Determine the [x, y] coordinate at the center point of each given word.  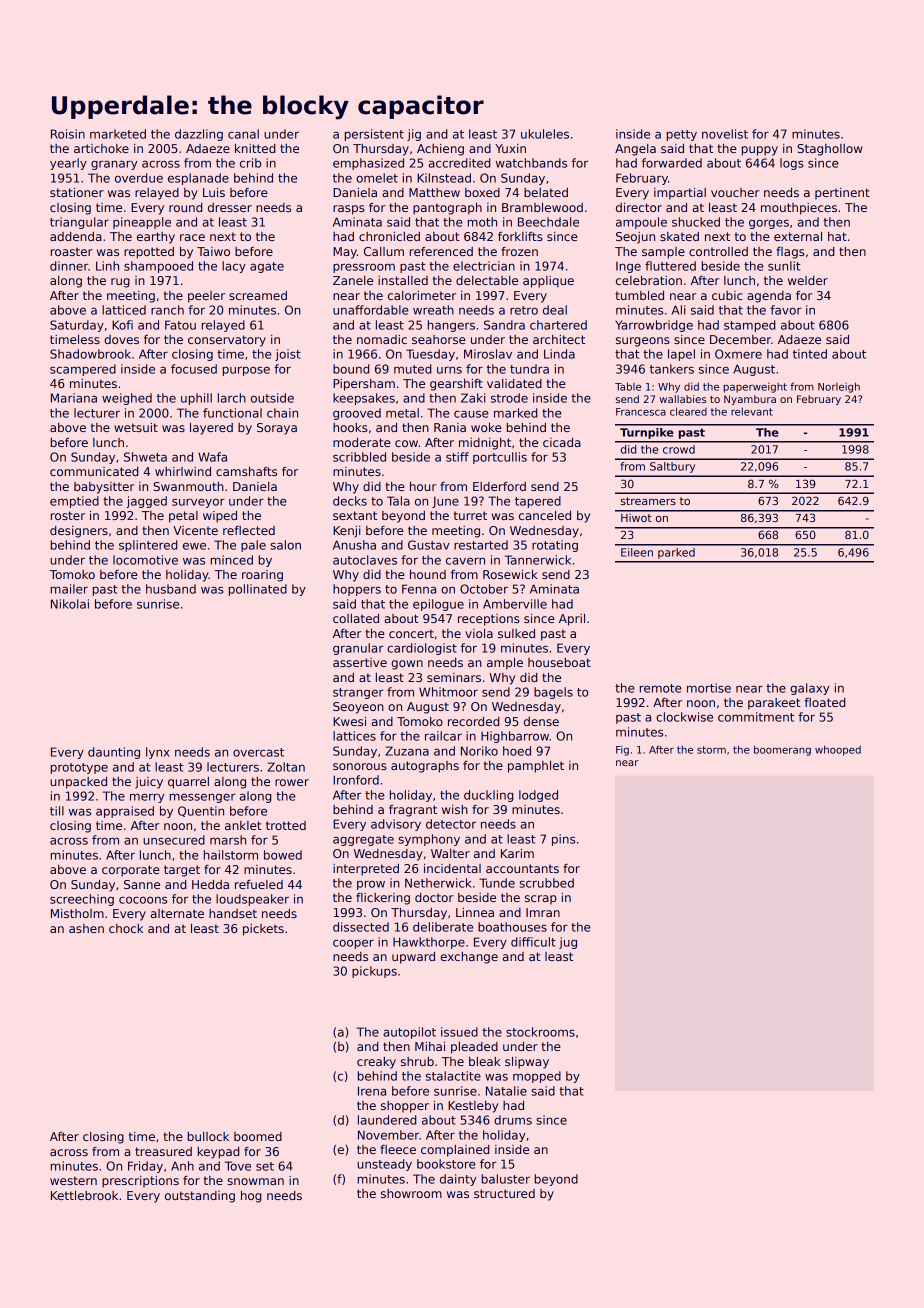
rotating [555, 546]
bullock [208, 1136]
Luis [214, 192]
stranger [358, 693]
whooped [838, 750]
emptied [74, 502]
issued [459, 1032]
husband [171, 589]
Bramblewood [542, 207]
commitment [756, 717]
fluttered [670, 266]
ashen [86, 928]
